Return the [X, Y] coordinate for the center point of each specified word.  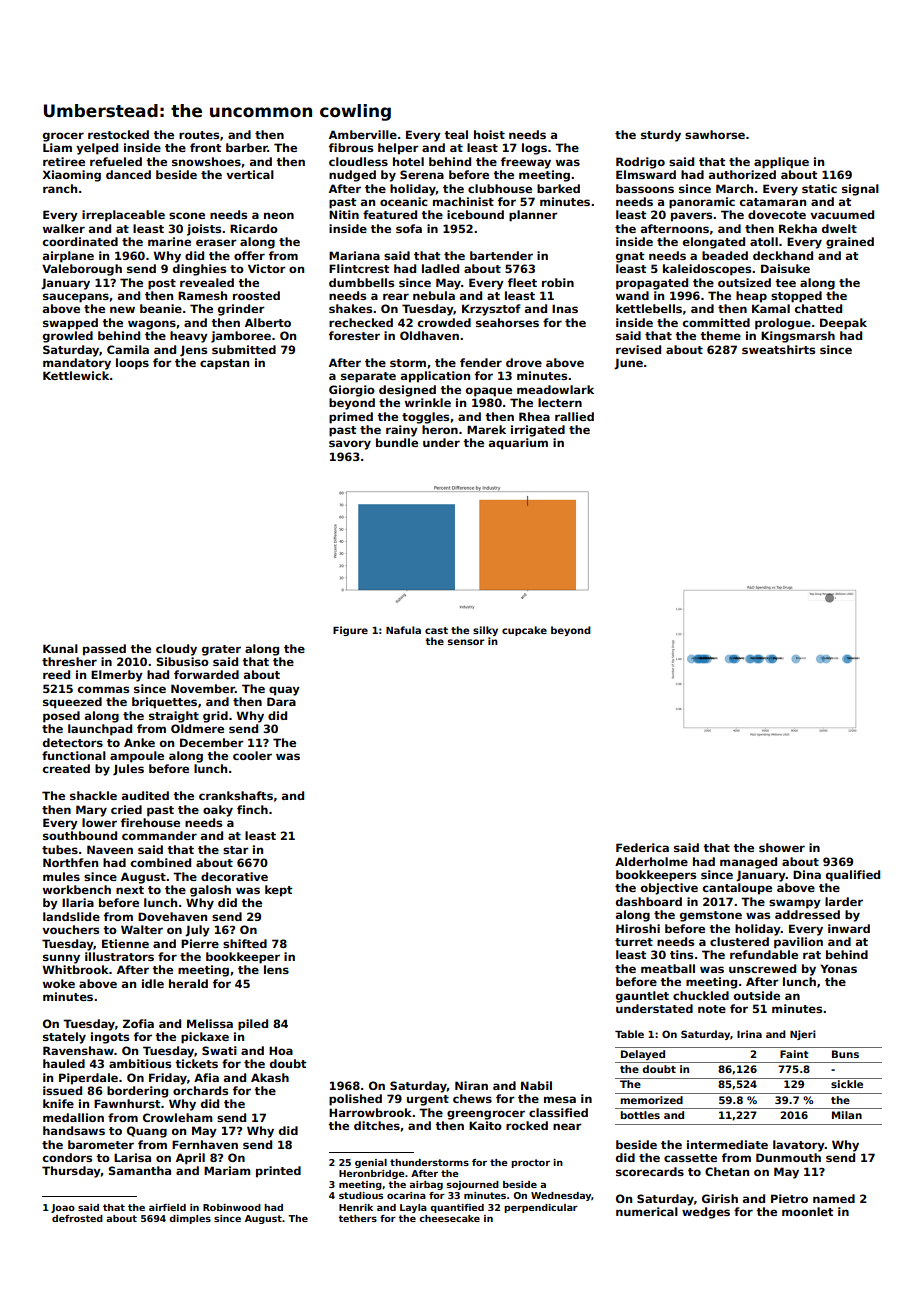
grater [221, 650]
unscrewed [762, 968]
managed [748, 863]
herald [188, 983]
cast [436, 630]
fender [481, 362]
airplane [68, 257]
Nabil [536, 1085]
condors [67, 1157]
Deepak [843, 324]
